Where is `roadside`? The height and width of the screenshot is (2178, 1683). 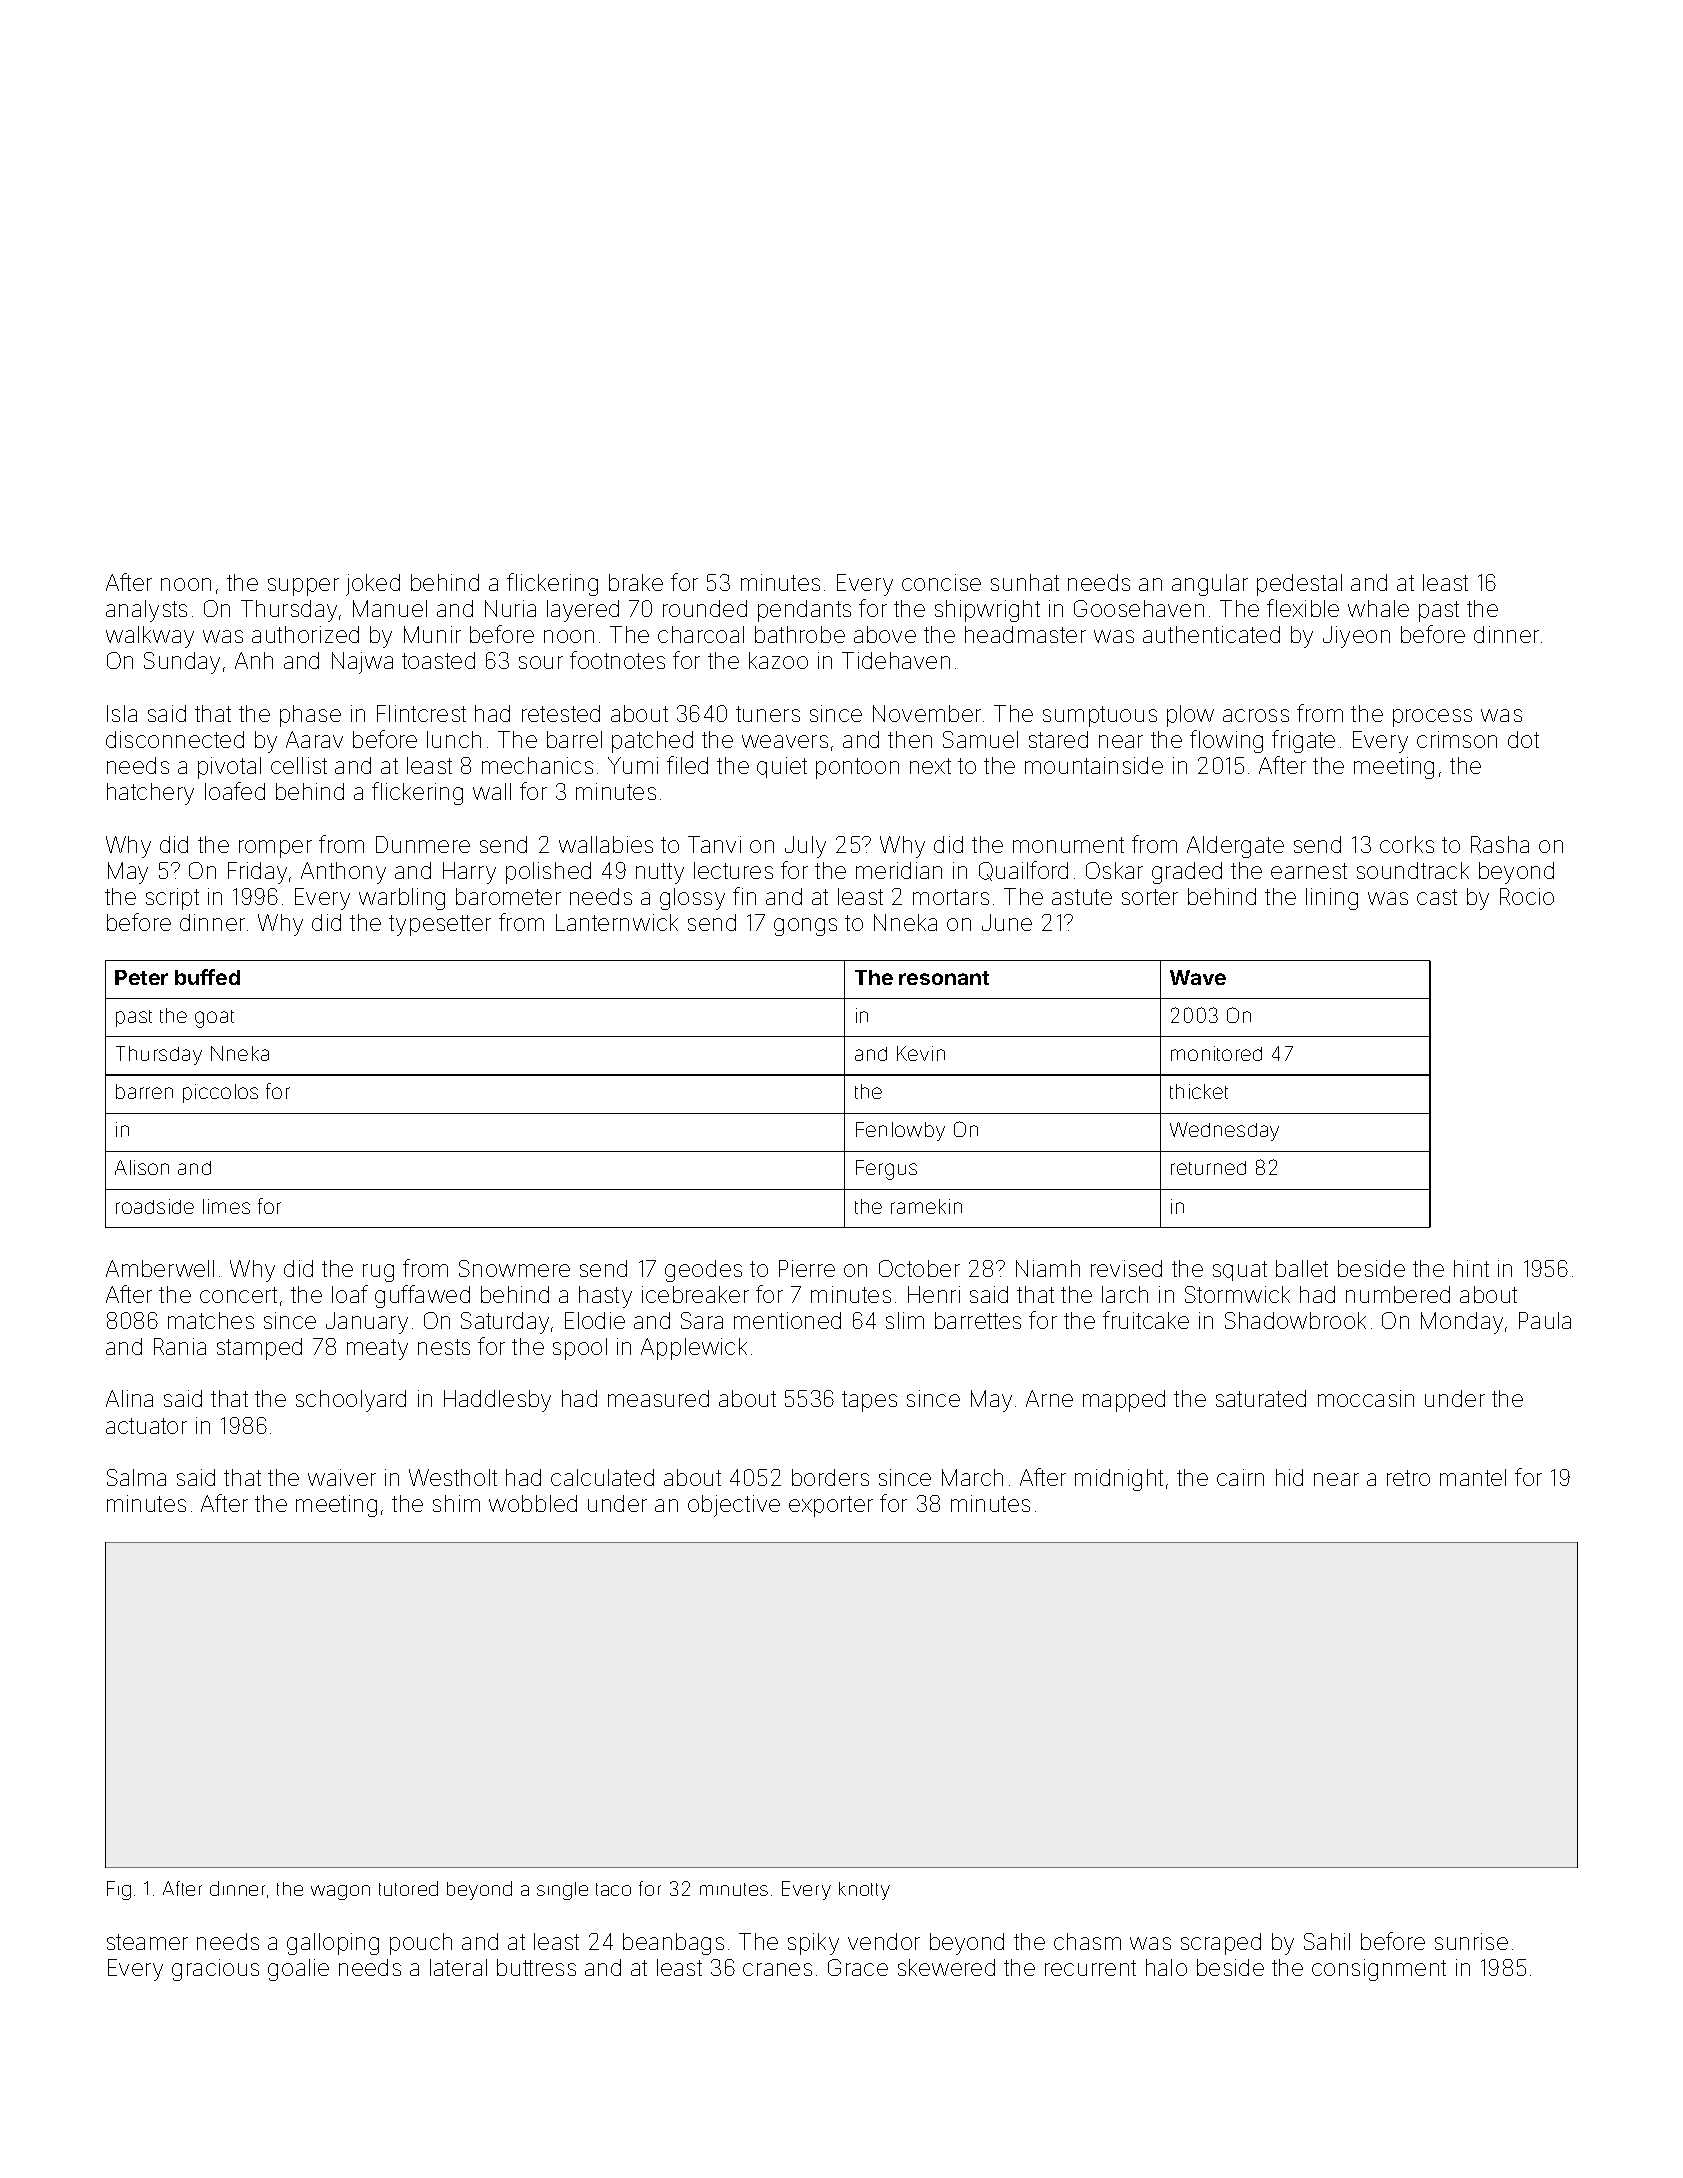 roadside is located at coordinates (155, 1206).
